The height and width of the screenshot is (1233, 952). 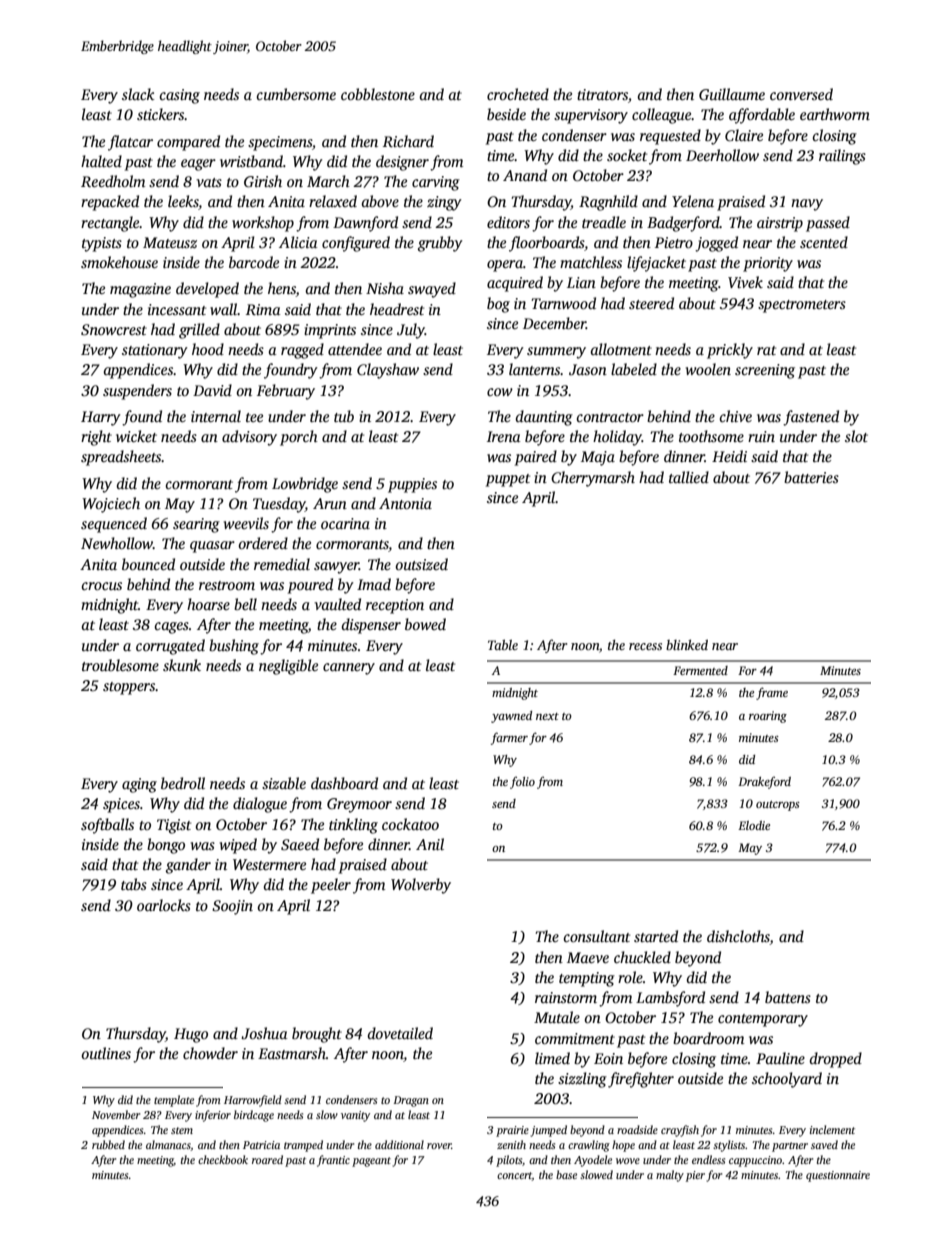 What do you see at coordinates (421, 564) in the screenshot?
I see `outsized` at bounding box center [421, 564].
